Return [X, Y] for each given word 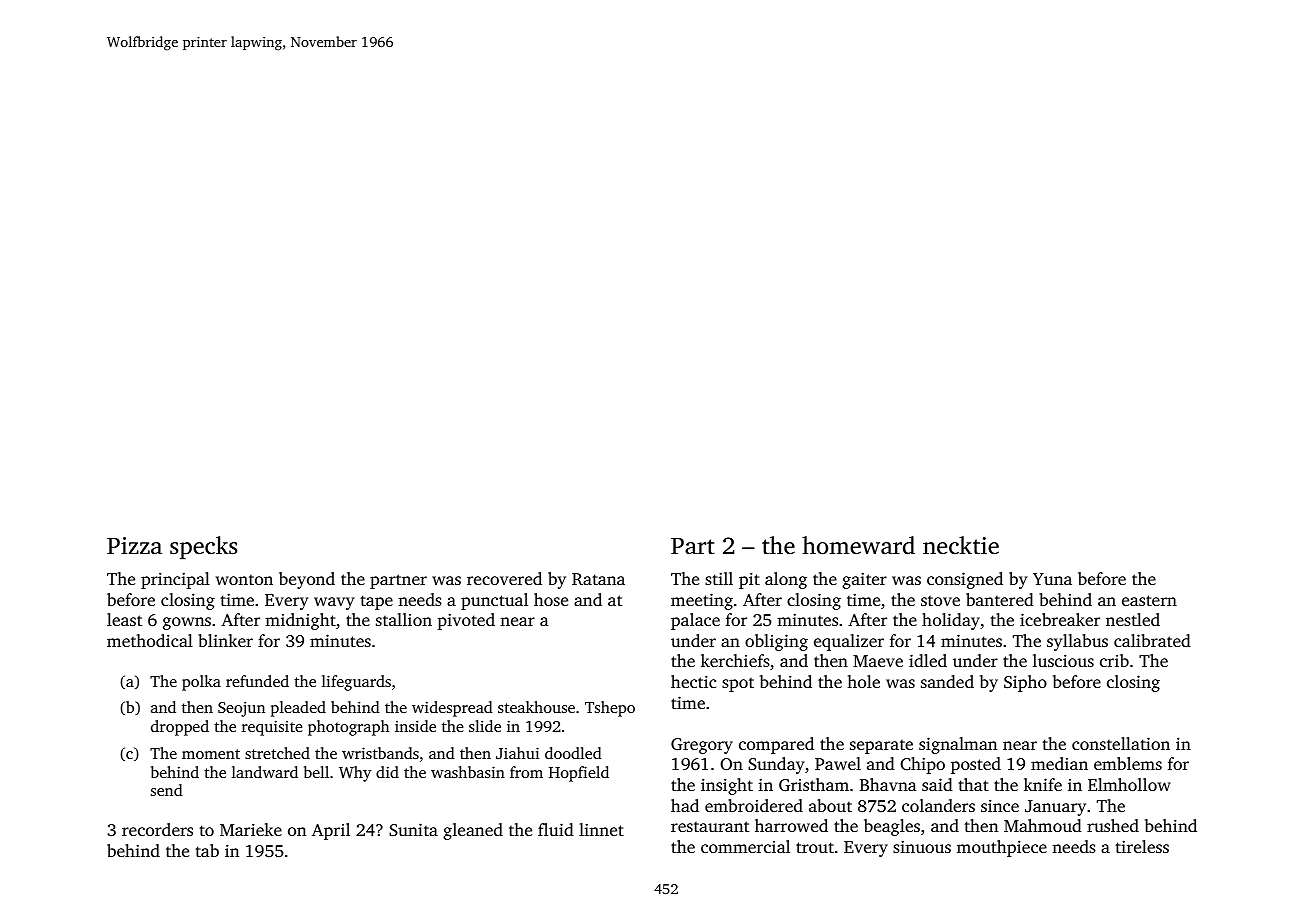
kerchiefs [735, 660]
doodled [573, 753]
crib [1114, 660]
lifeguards [356, 683]
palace [695, 621]
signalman [958, 745]
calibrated [1152, 640]
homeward [858, 545]
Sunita [413, 829]
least [124, 619]
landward [265, 772]
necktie [961, 545]
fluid [556, 829]
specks [203, 548]
